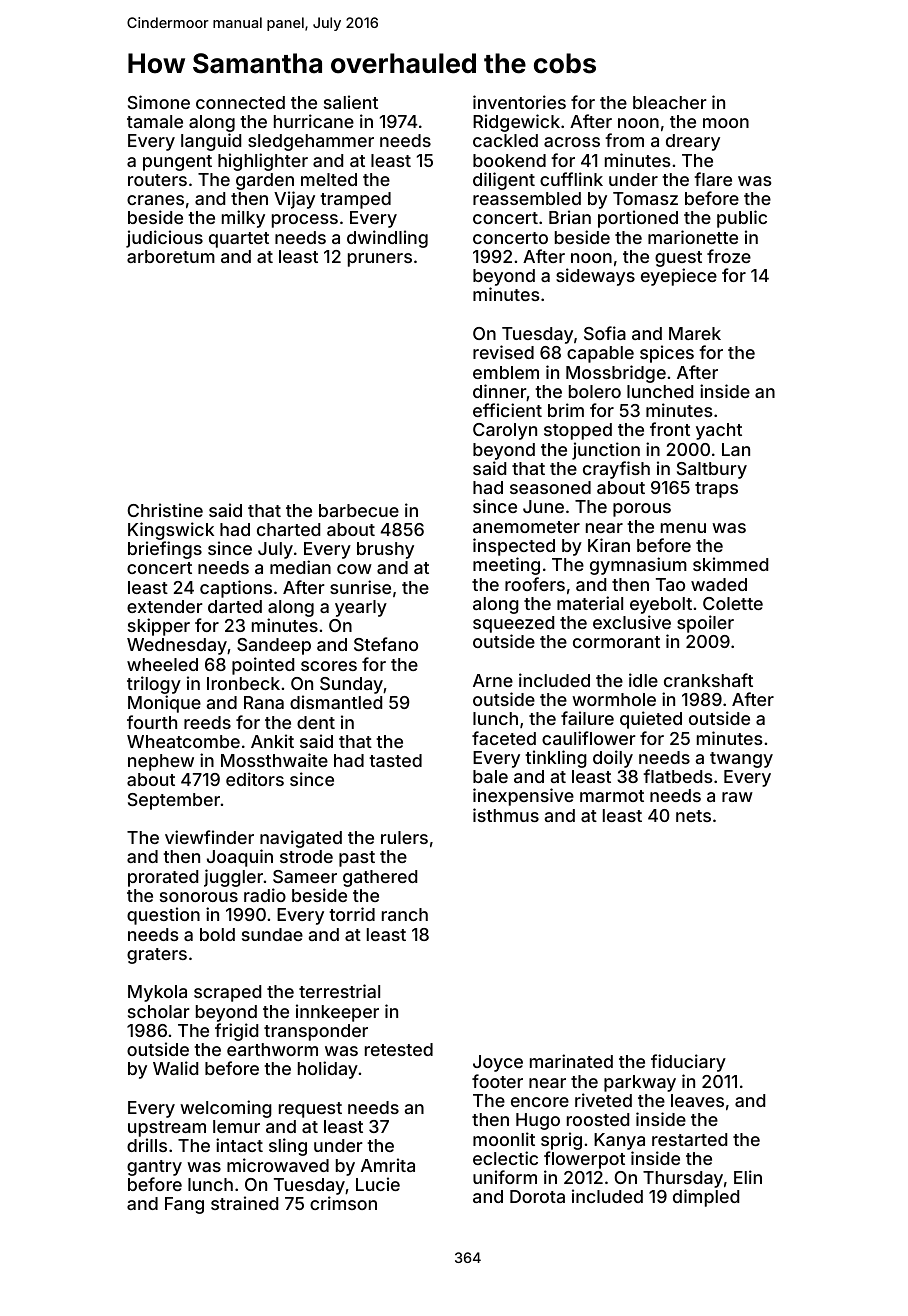 This screenshot has height=1316, width=908. What do you see at coordinates (244, 1203) in the screenshot?
I see `strained` at bounding box center [244, 1203].
